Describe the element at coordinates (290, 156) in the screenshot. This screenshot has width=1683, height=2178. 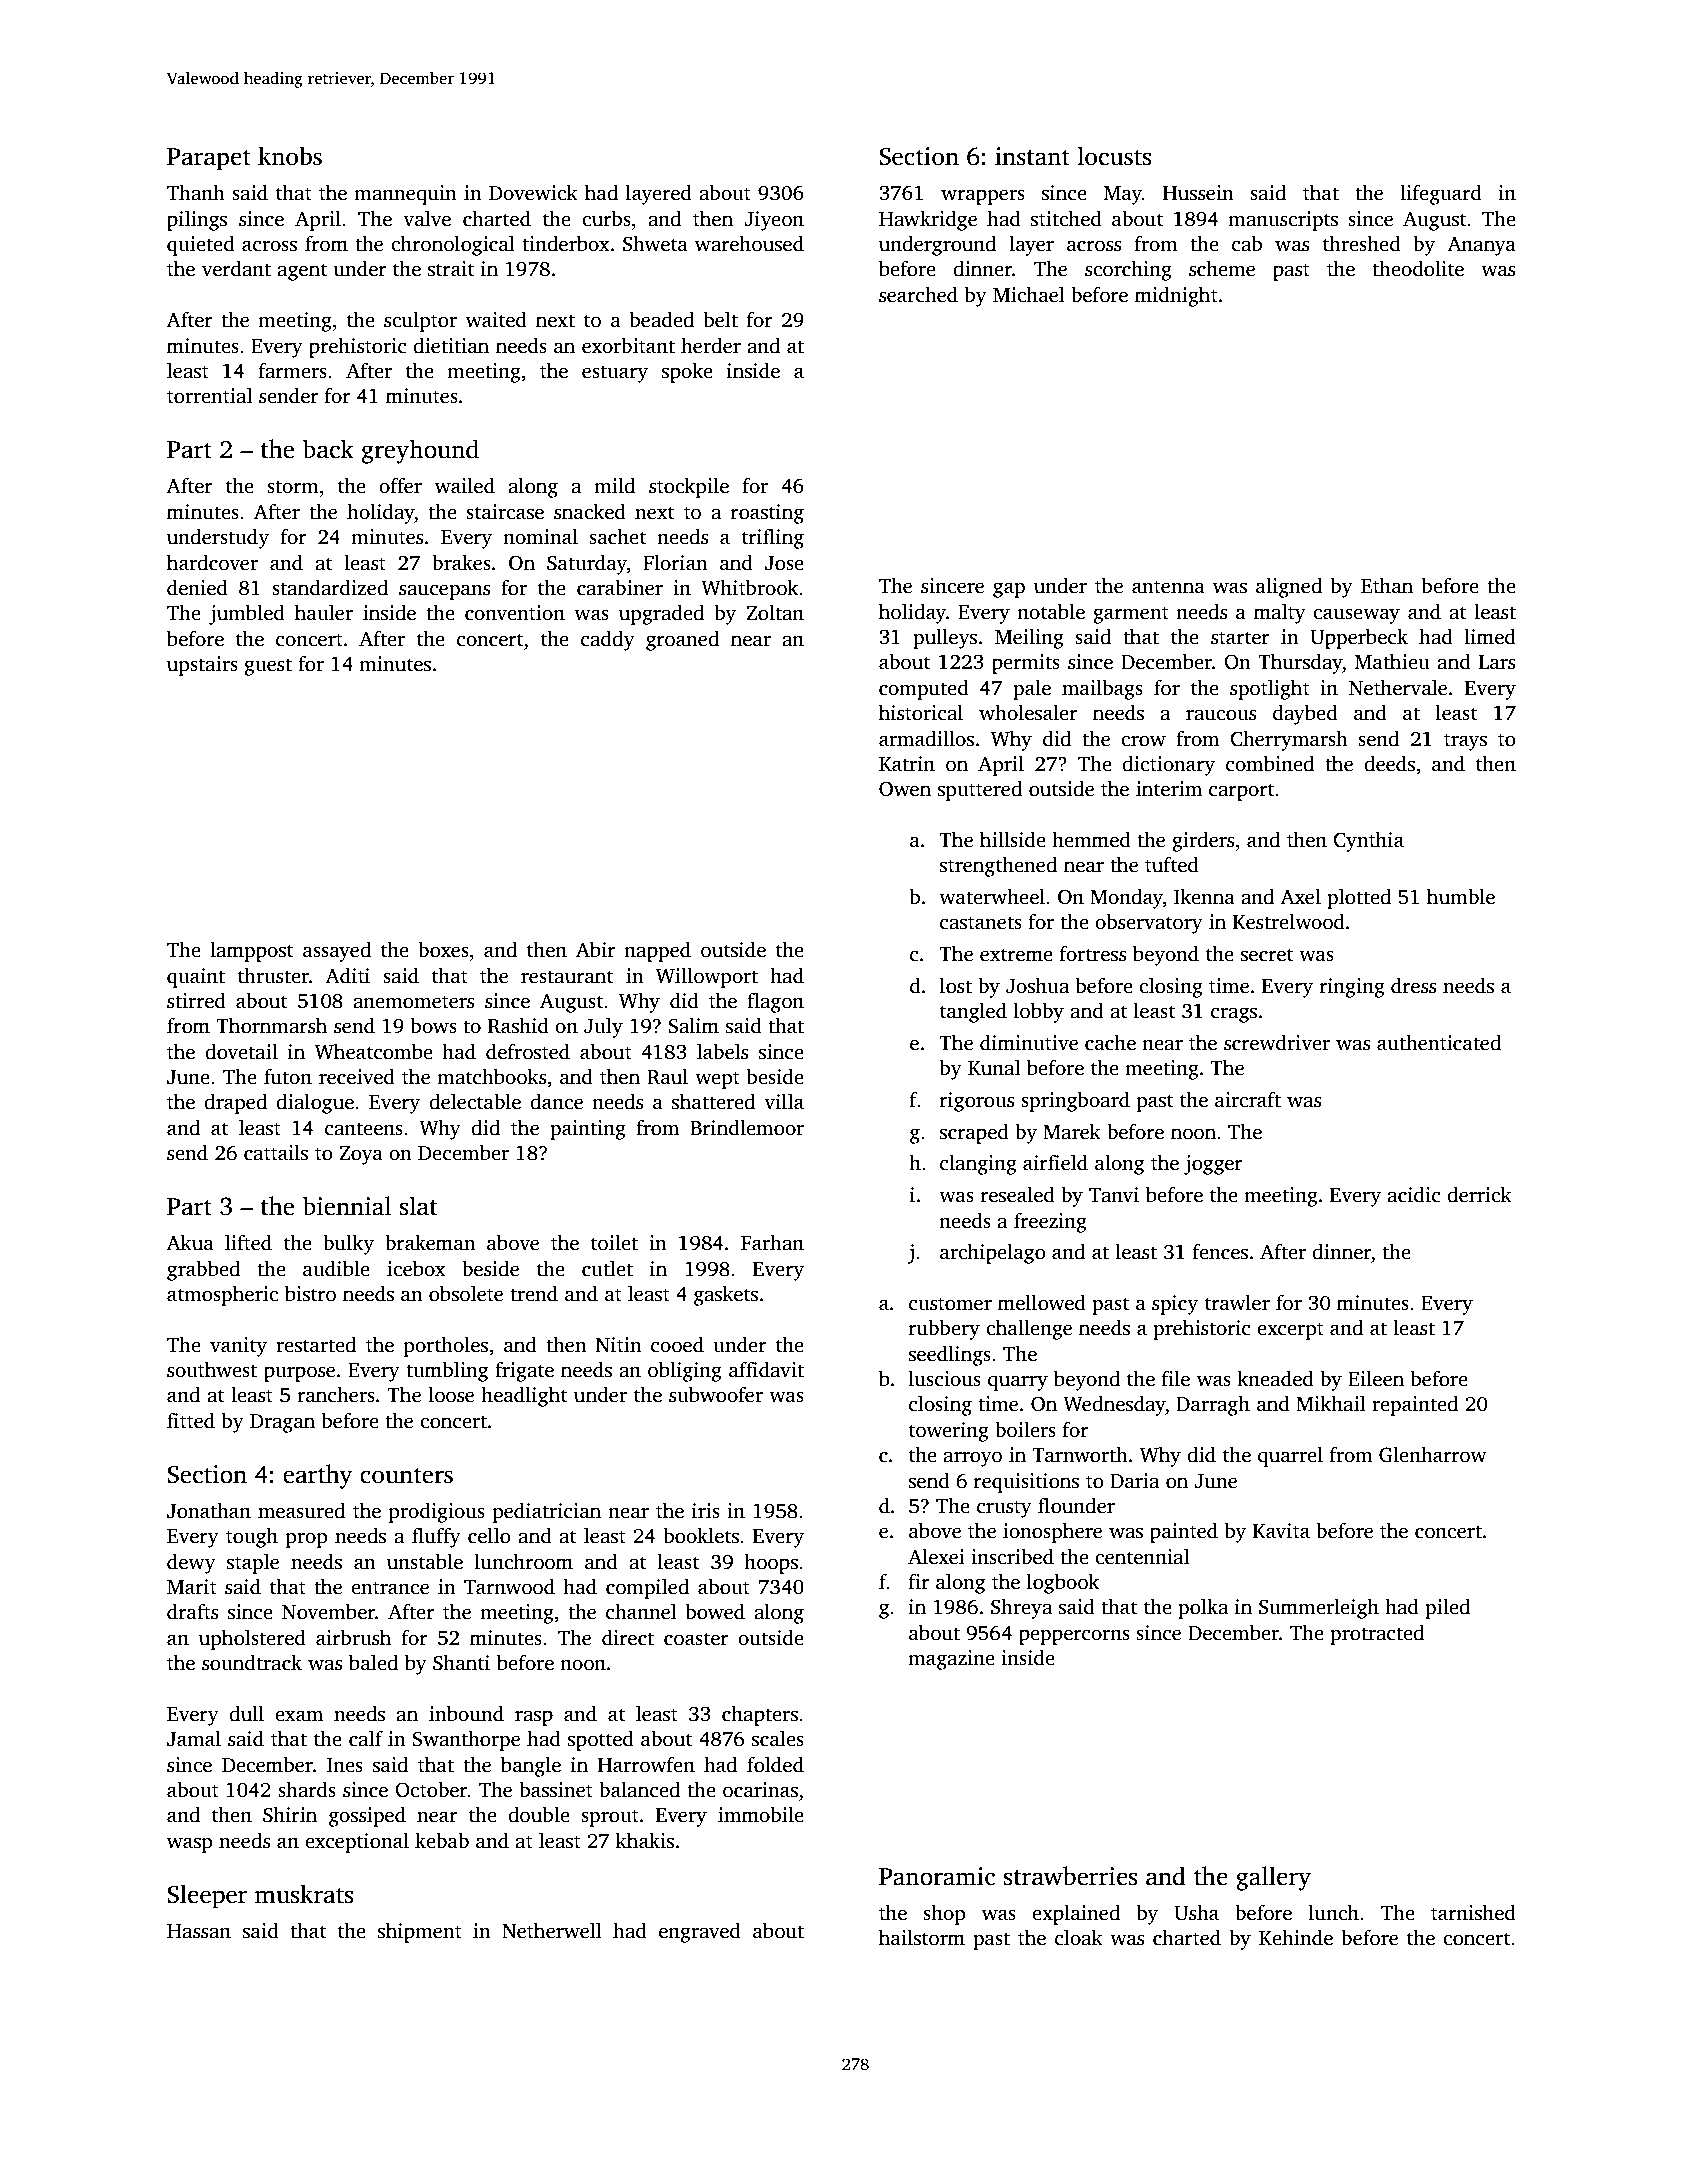
I see `knobs` at that location.
